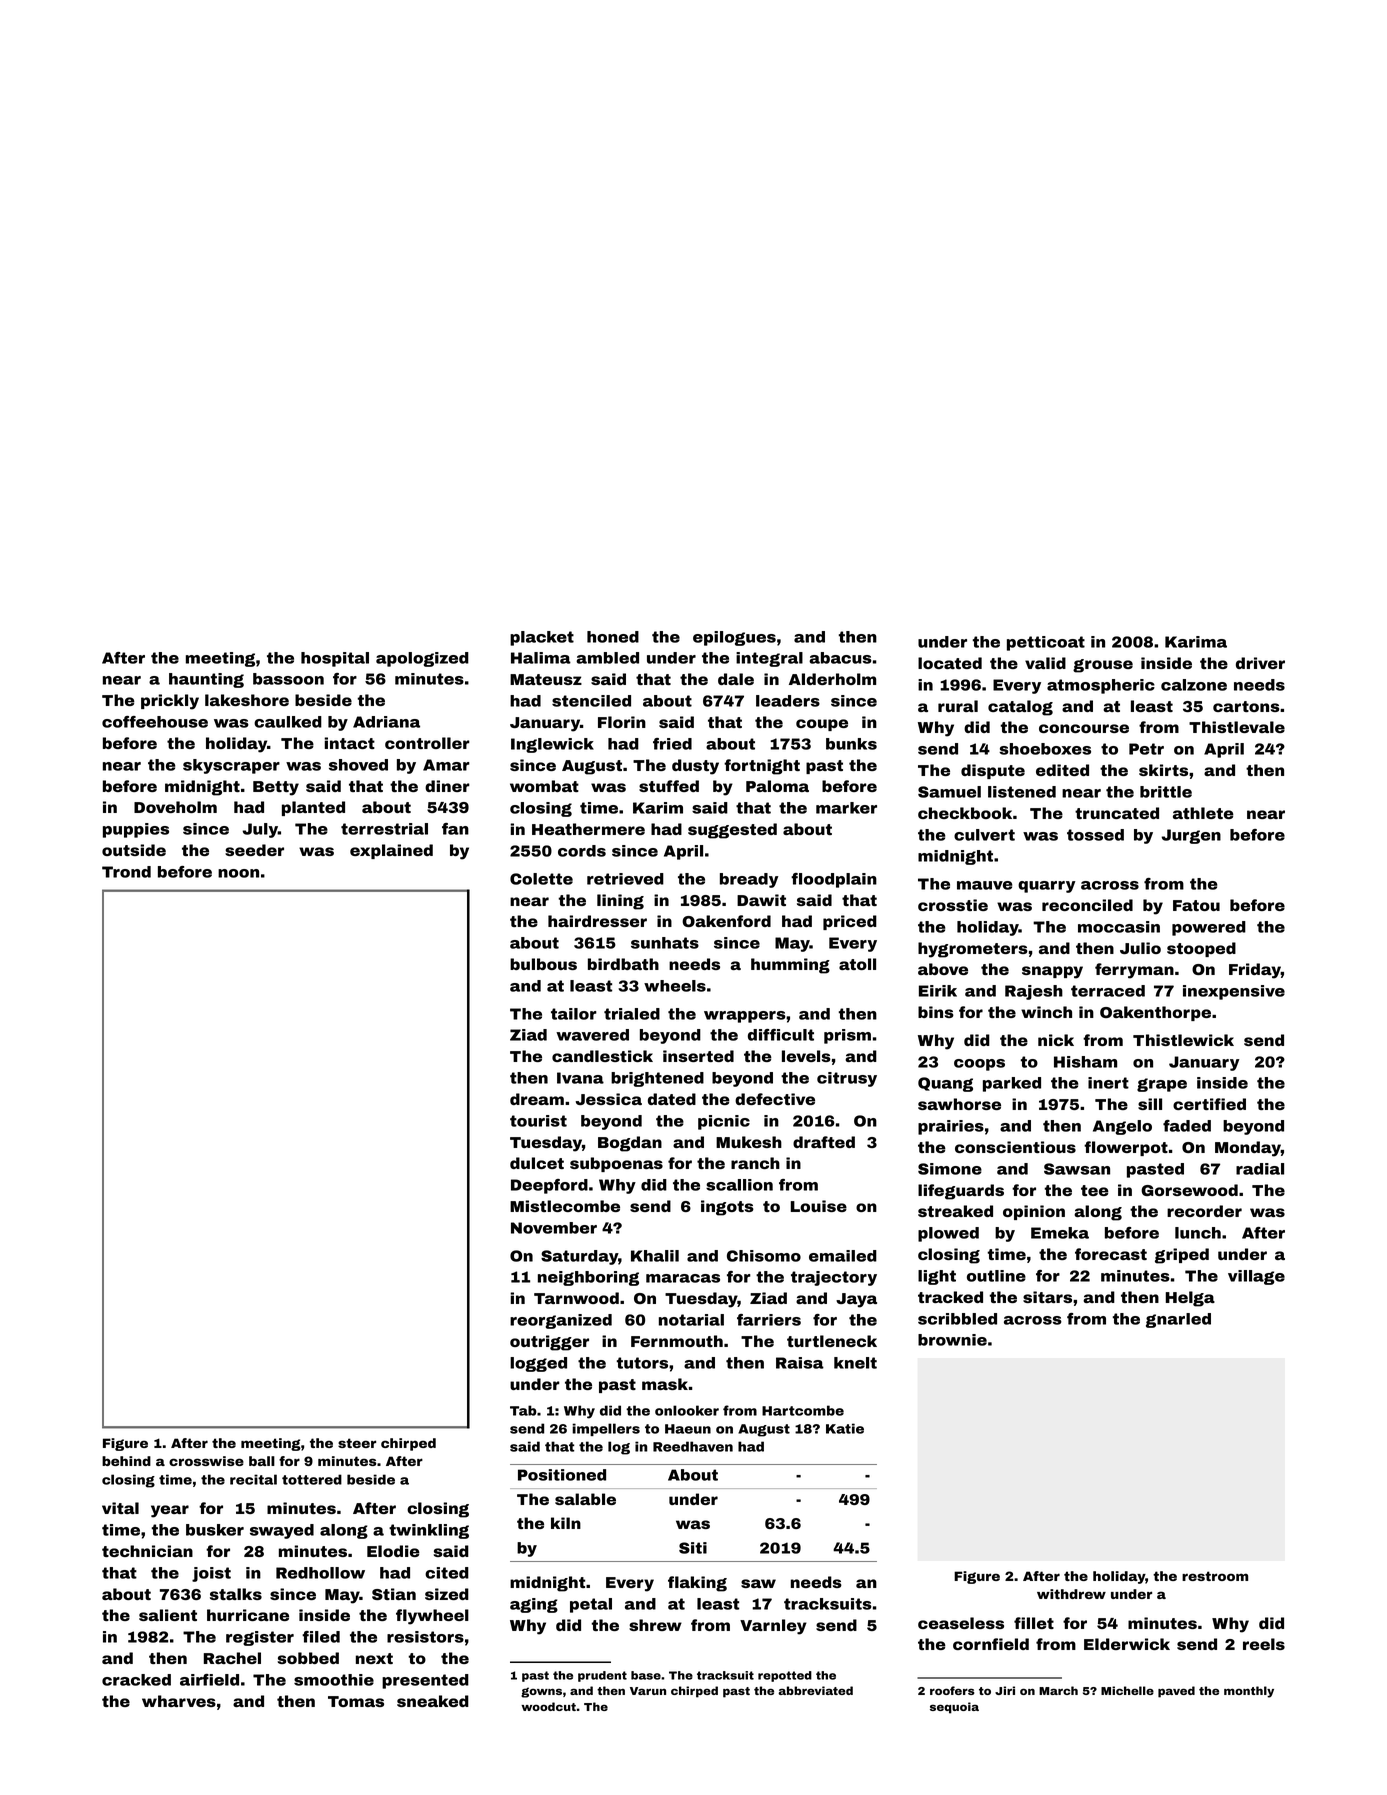 Image resolution: width=1387 pixels, height=1795 pixels. Describe the element at coordinates (554, 1228) in the image. I see `November` at that location.
